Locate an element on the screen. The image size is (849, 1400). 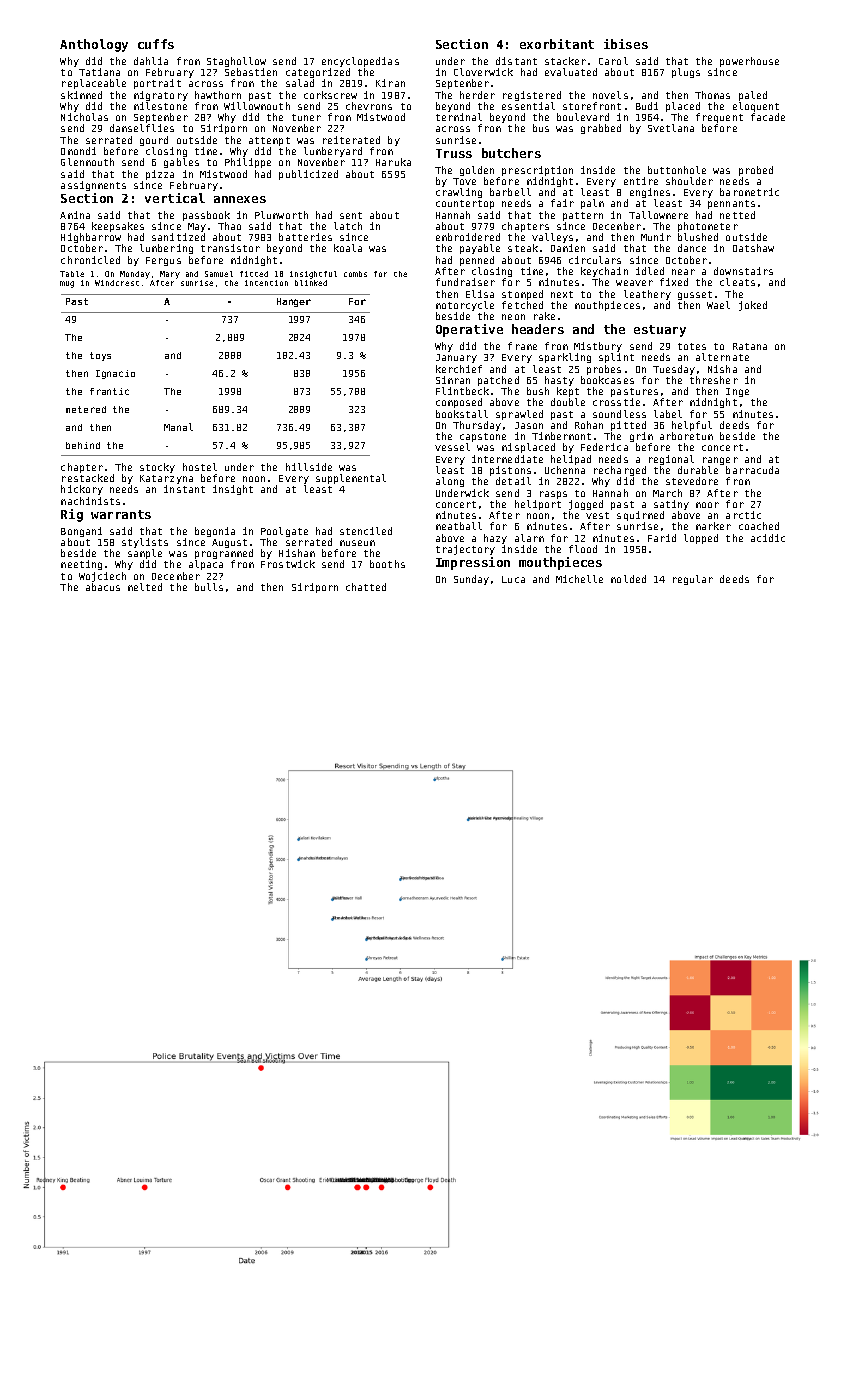
hillside is located at coordinates (309, 467).
